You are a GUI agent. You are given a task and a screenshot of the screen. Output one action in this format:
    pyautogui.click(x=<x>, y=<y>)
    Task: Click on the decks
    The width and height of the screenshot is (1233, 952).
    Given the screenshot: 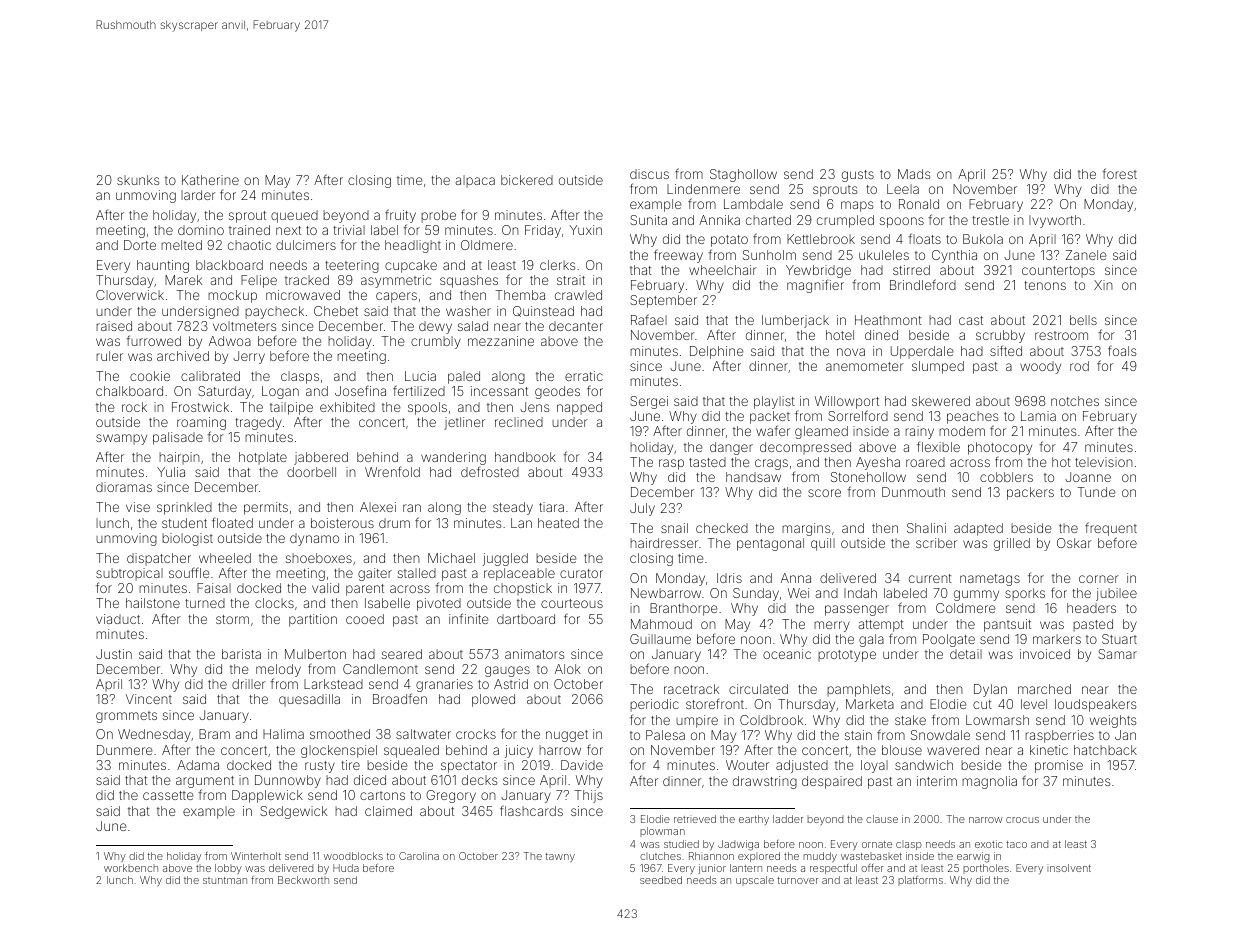 What is the action you would take?
    pyautogui.click(x=479, y=780)
